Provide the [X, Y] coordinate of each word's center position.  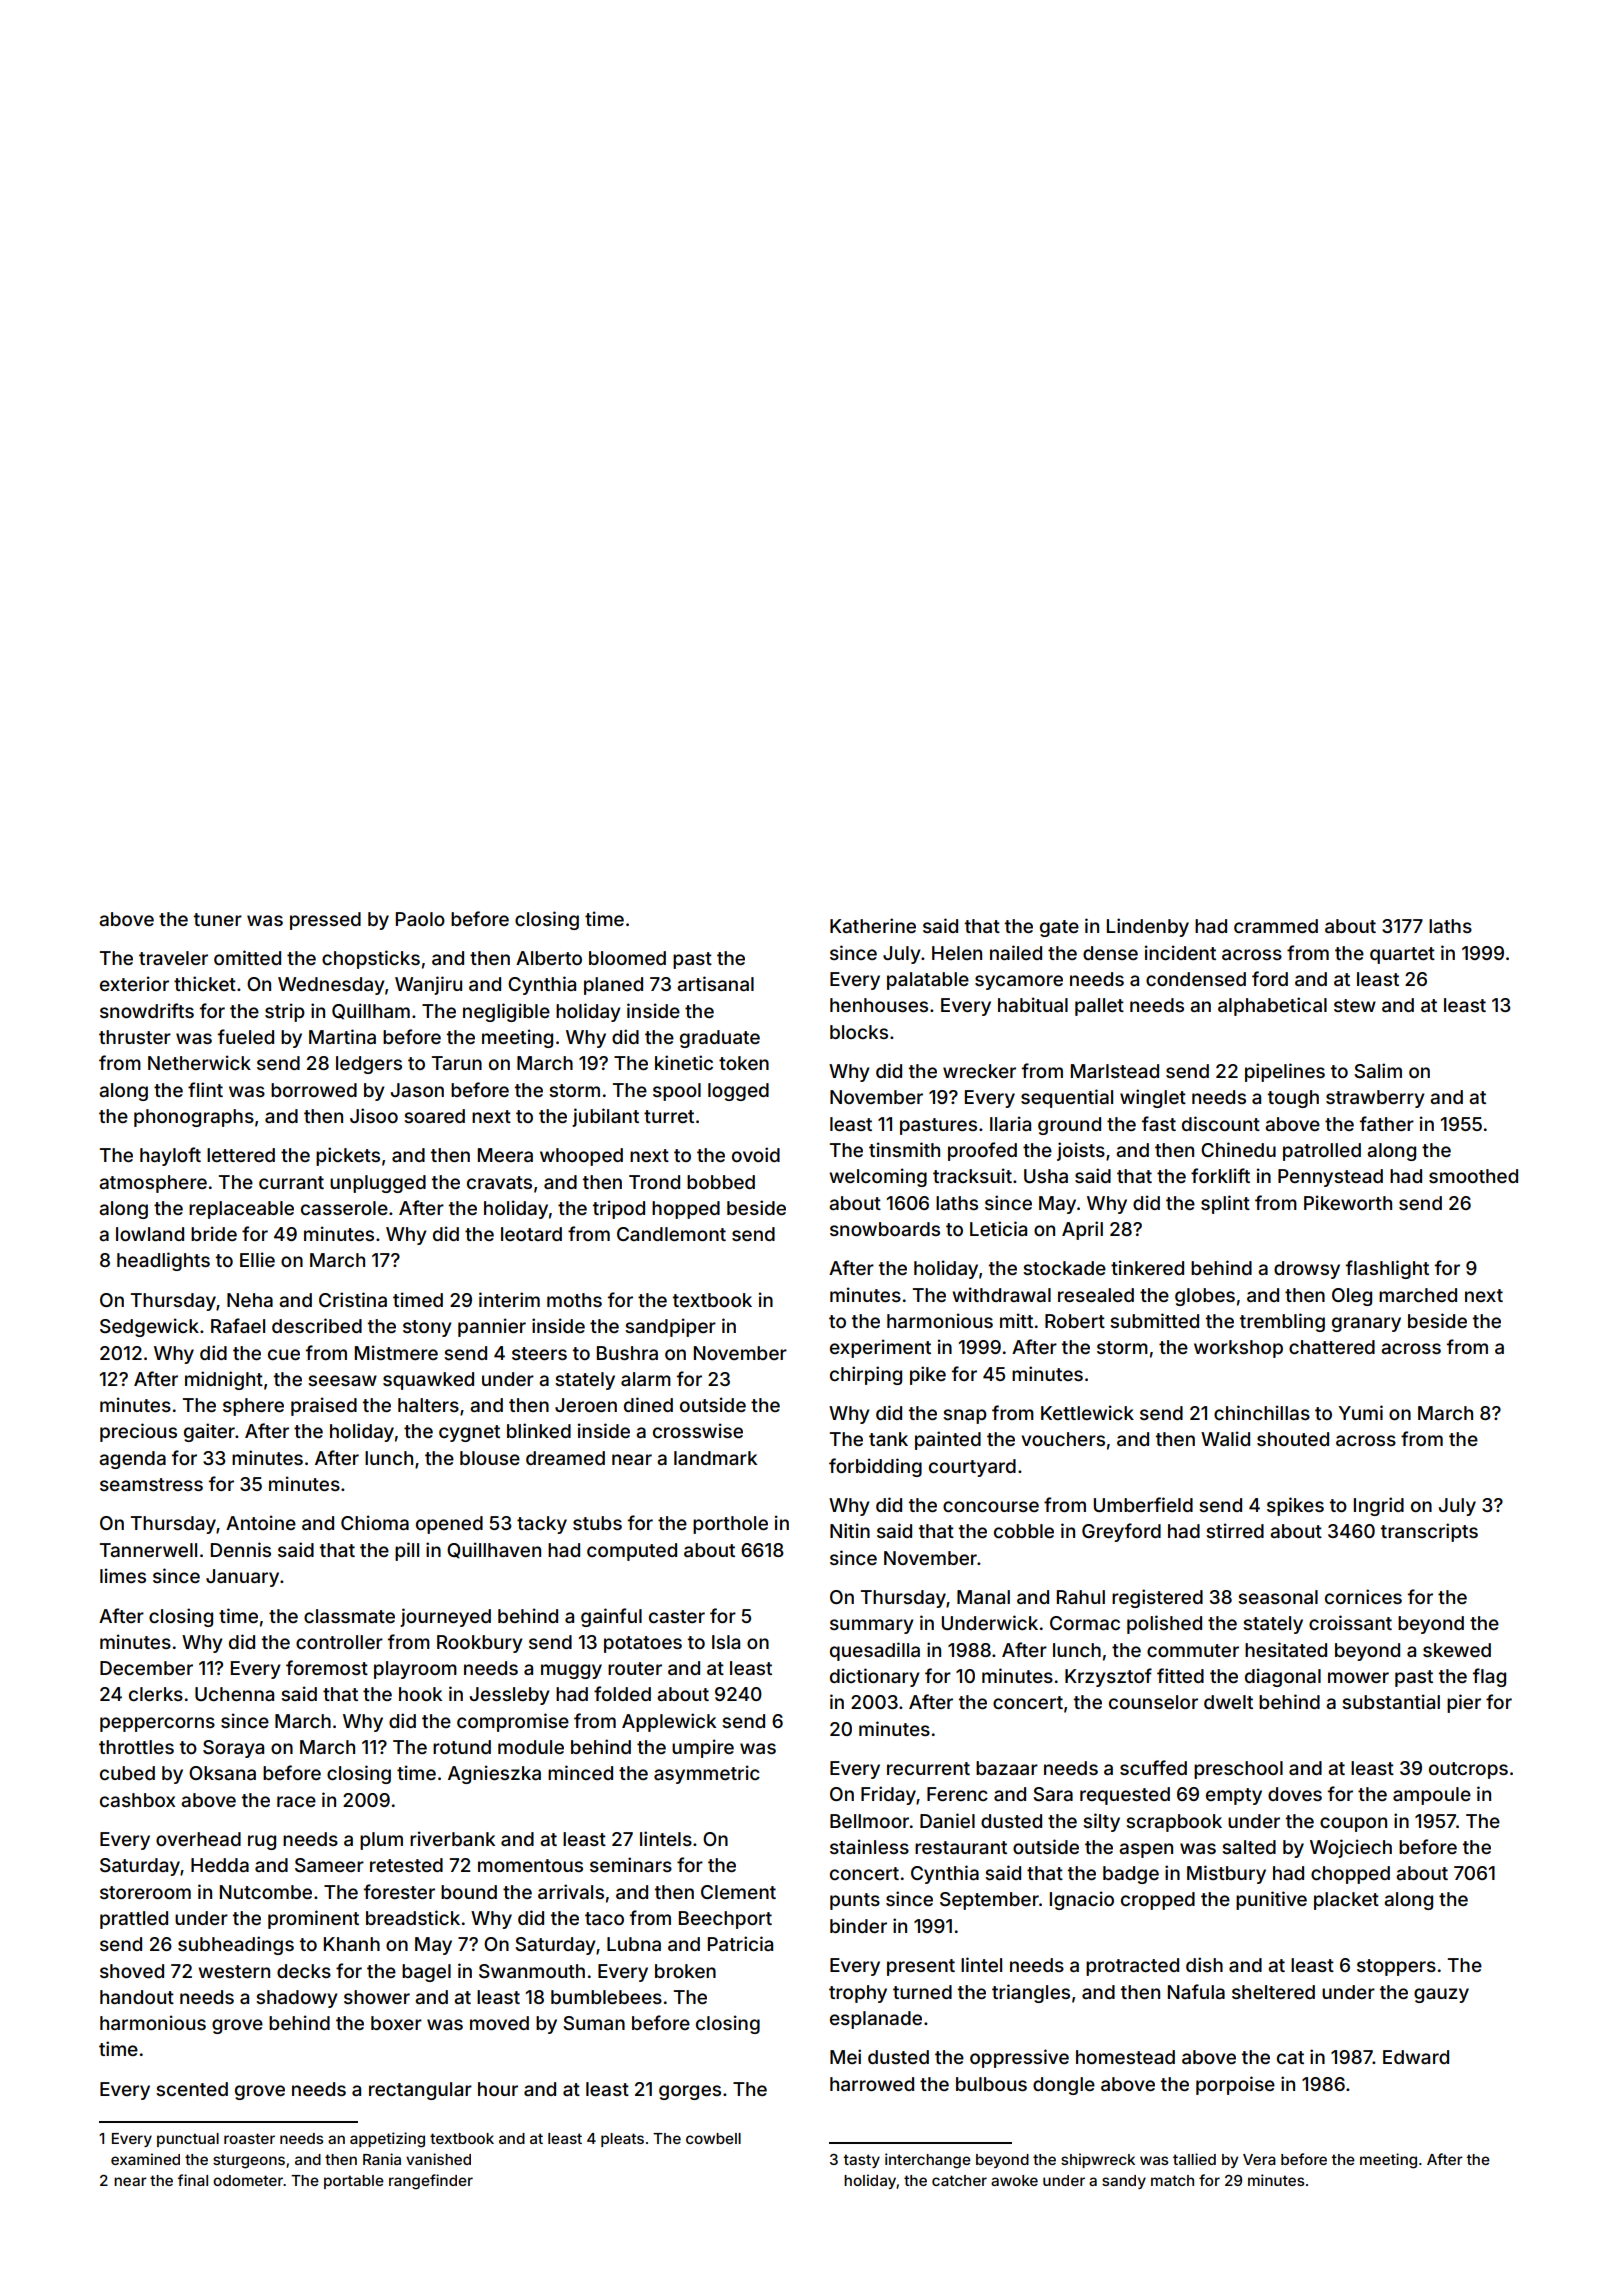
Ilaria [1010, 1123]
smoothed [1473, 1176]
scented [192, 2089]
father [1387, 1123]
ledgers [369, 1065]
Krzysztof [1108, 1677]
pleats [622, 2140]
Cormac [1085, 1623]
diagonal [1283, 1677]
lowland [150, 1234]
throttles [136, 1747]
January [242, 1578]
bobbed [721, 1182]
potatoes [643, 1644]
